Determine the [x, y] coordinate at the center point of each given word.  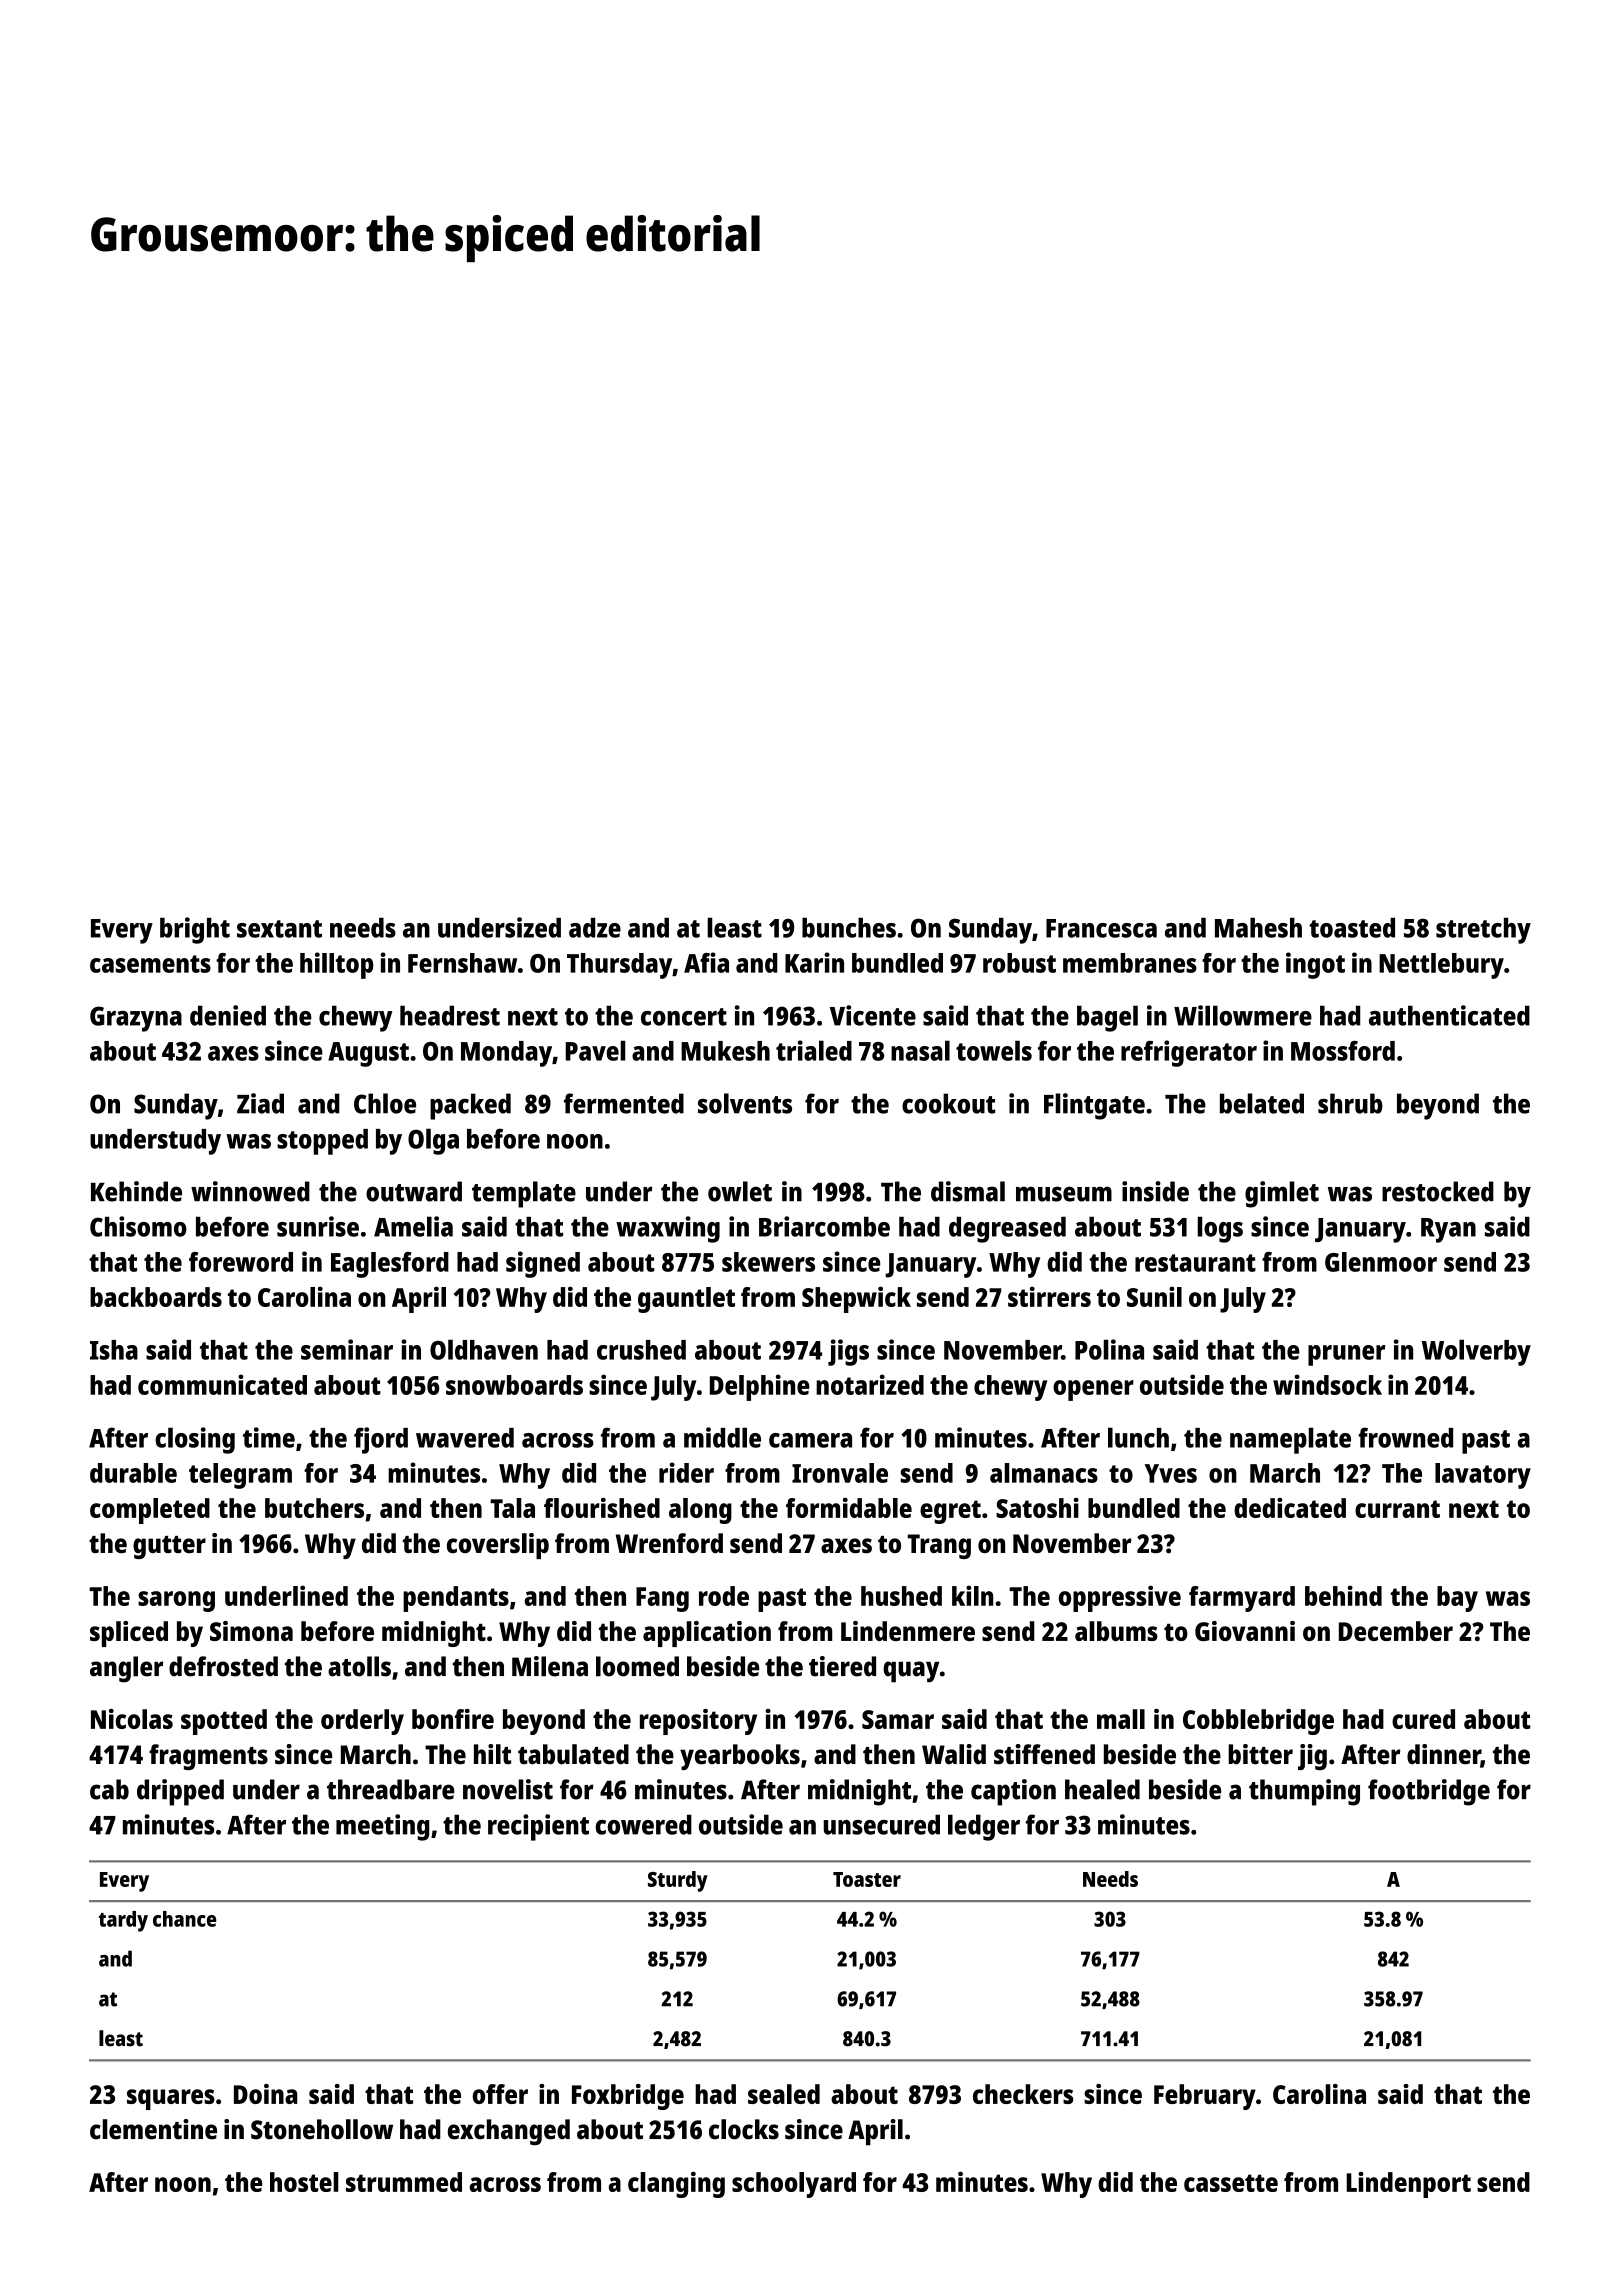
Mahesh [1258, 928]
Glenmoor [1381, 1262]
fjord [381, 1440]
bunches [849, 928]
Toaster [867, 1879]
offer [500, 2094]
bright [195, 930]
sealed [784, 2094]
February [1205, 2097]
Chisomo [138, 1226]
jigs [848, 1352]
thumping [1304, 1792]
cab [109, 1789]
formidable [849, 1508]
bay [1457, 1599]
